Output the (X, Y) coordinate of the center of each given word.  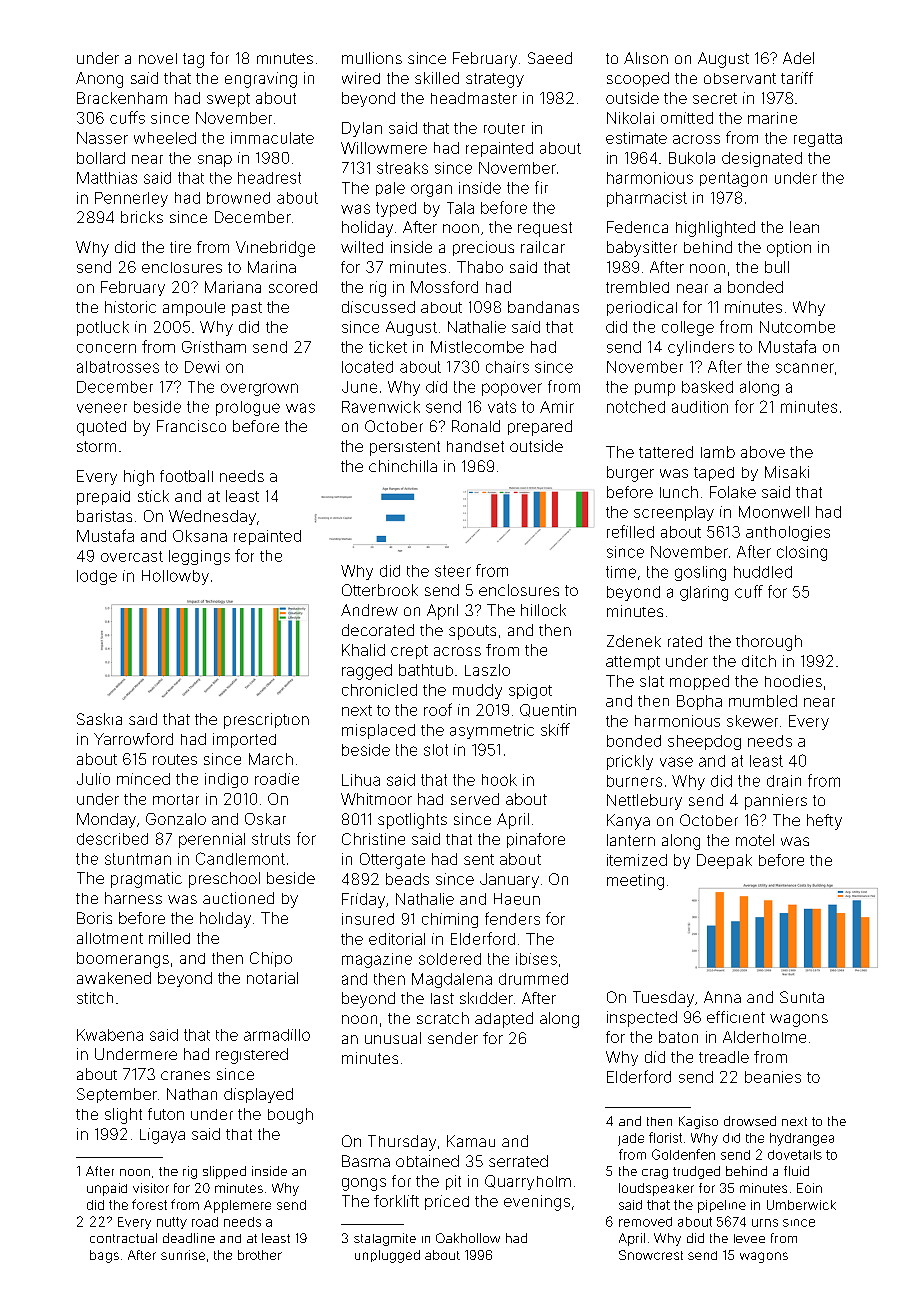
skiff (555, 729)
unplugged (387, 1256)
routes (175, 759)
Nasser (102, 138)
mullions (372, 58)
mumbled (763, 701)
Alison (646, 58)
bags (104, 1256)
